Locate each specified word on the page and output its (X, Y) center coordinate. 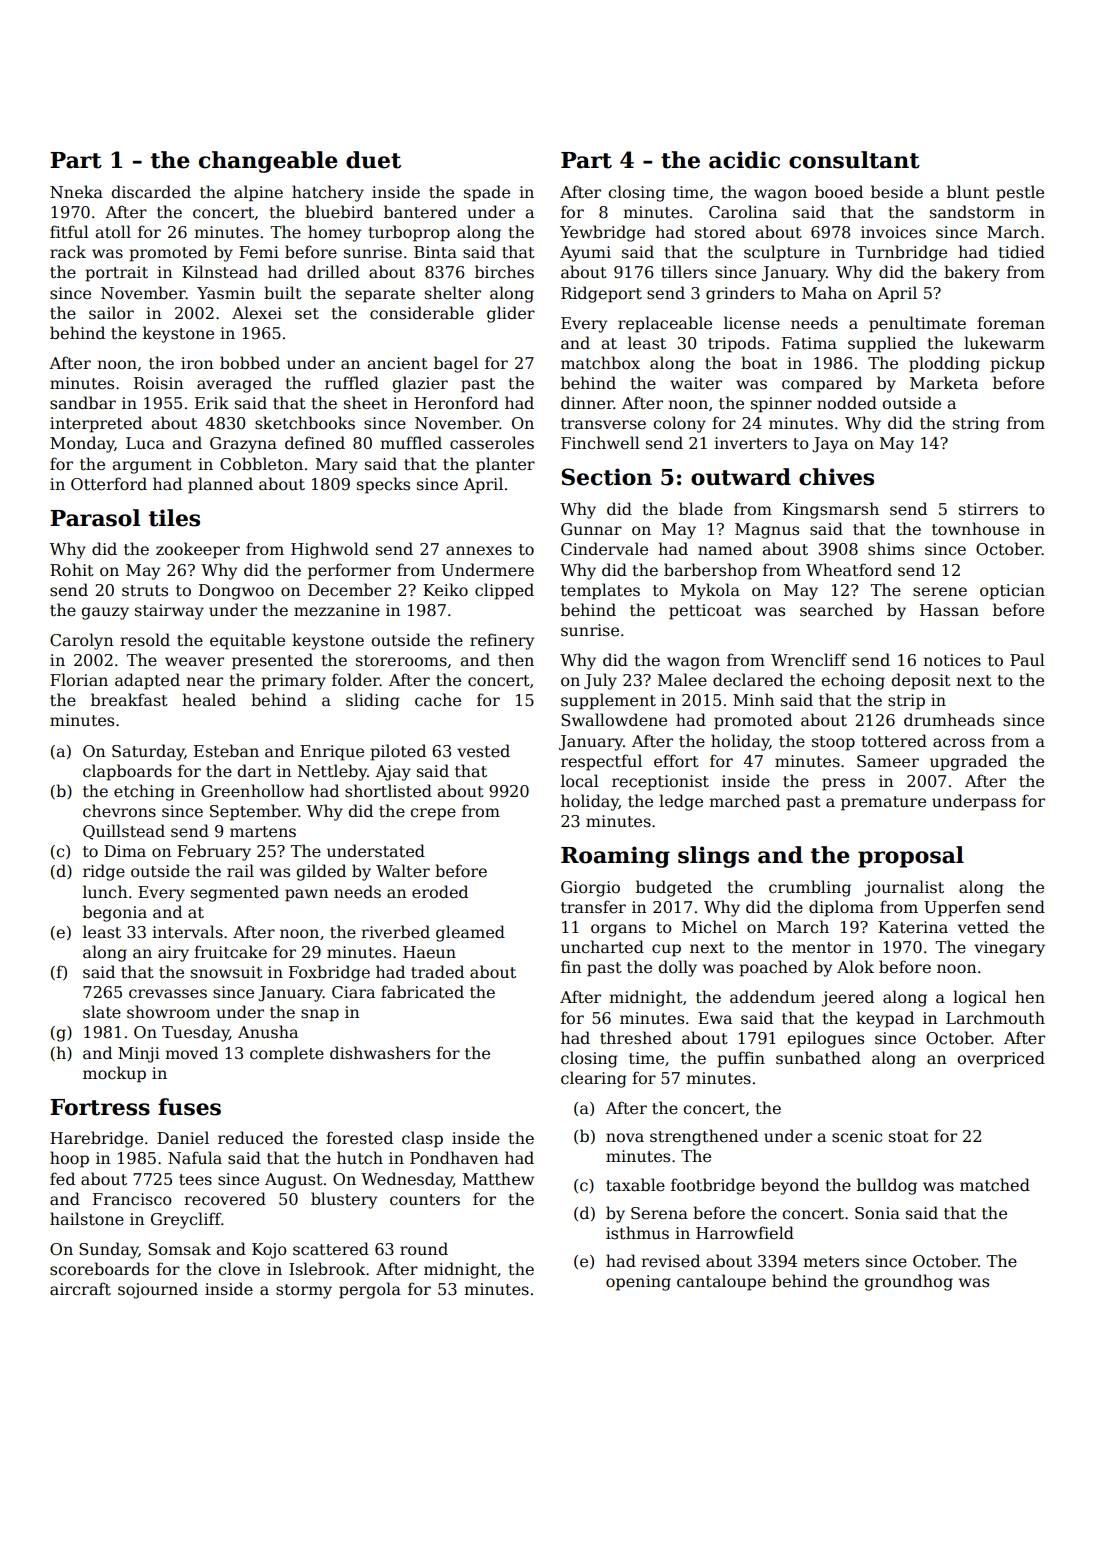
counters (425, 1200)
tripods (736, 344)
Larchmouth (995, 1017)
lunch (105, 891)
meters (831, 1261)
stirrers (988, 509)
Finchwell (600, 442)
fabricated (422, 992)
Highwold (330, 550)
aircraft (80, 1289)
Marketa (944, 383)
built (283, 292)
